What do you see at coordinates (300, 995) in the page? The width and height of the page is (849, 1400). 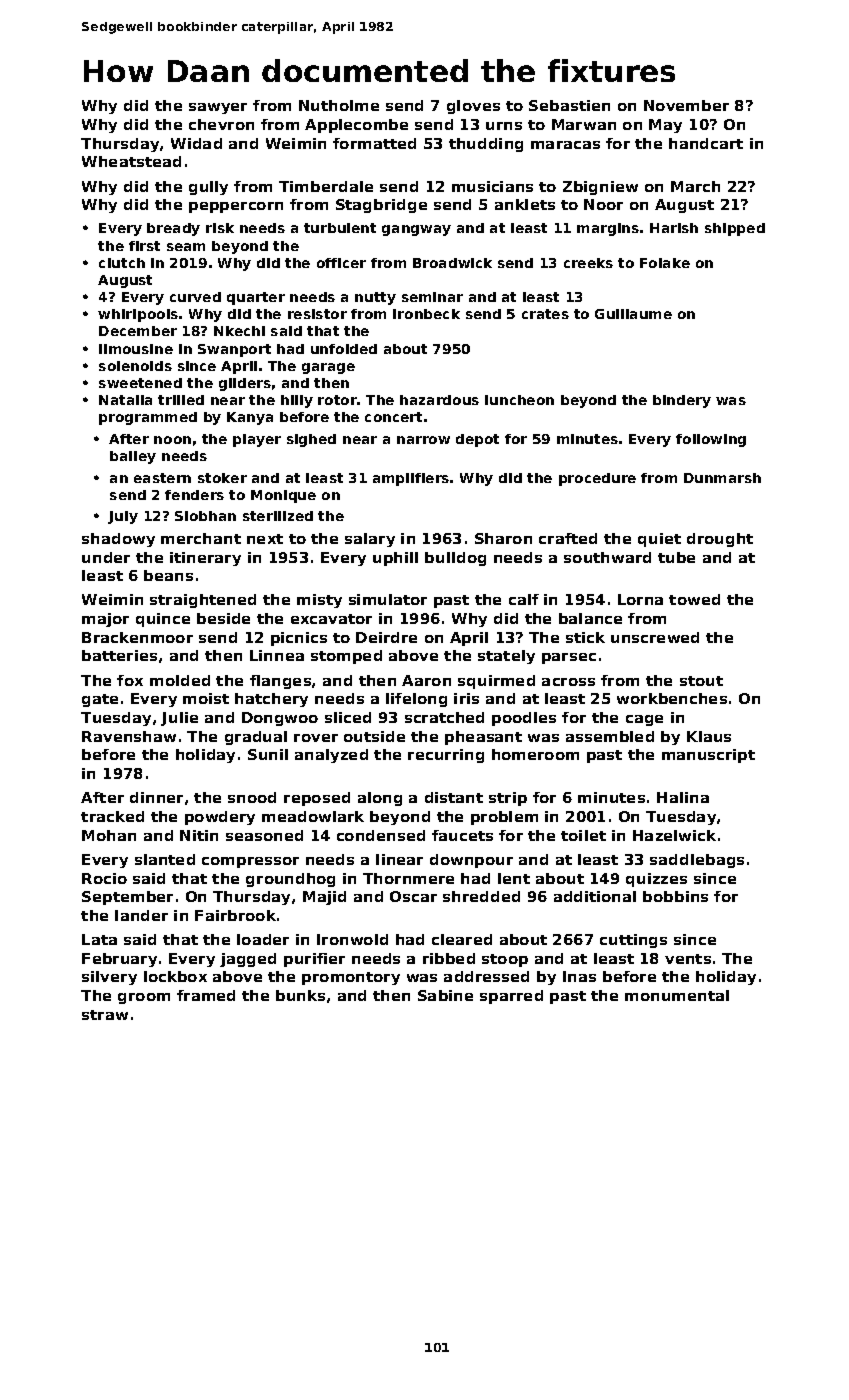 I see `bunks` at bounding box center [300, 995].
